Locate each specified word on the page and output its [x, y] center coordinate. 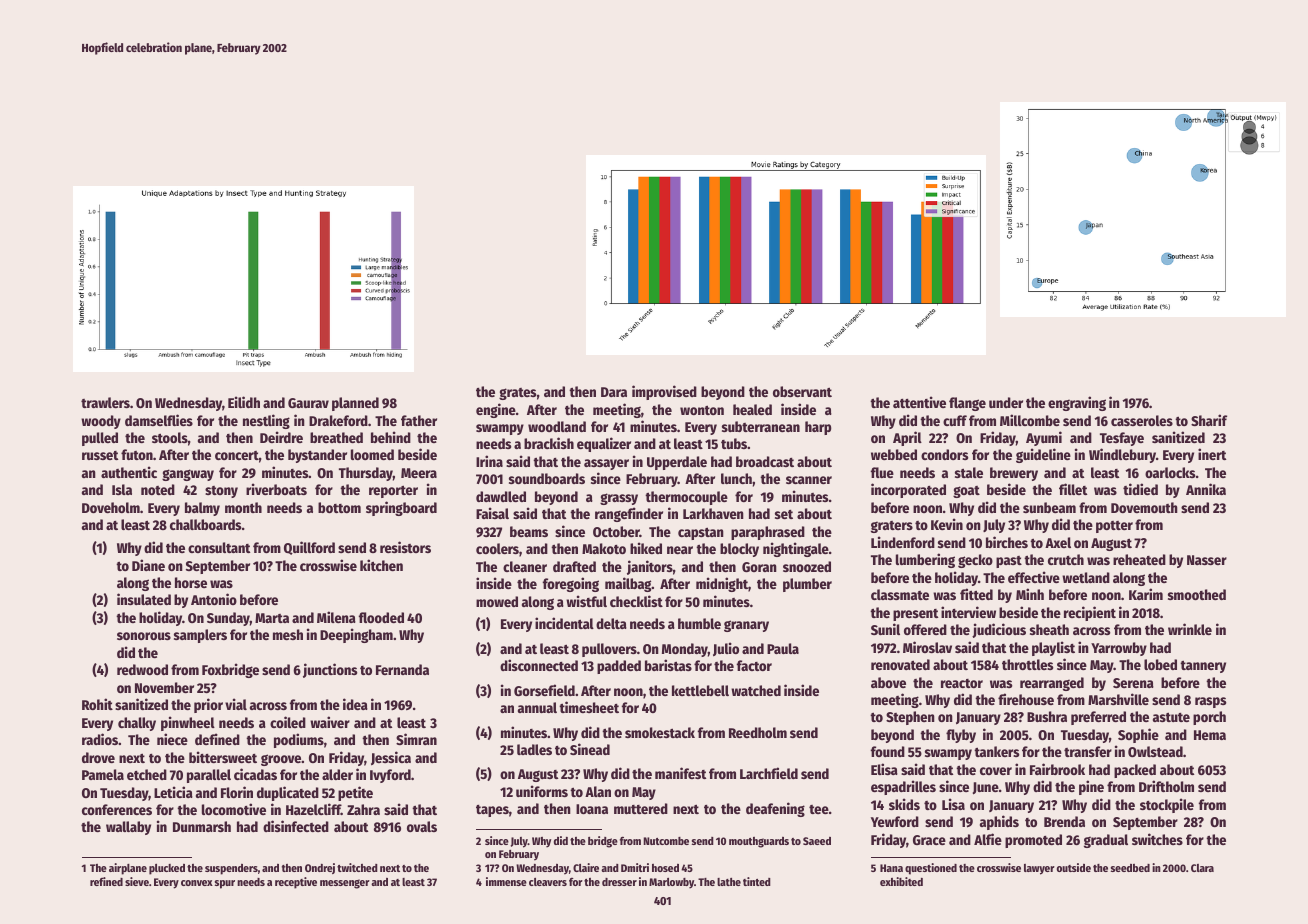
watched [756, 690]
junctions [330, 670]
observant [802, 391]
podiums [299, 740]
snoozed [807, 566]
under [1006, 402]
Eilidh [244, 402]
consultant [219, 547]
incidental [564, 623]
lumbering [925, 560]
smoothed [1197, 594]
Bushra [1047, 716]
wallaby [128, 828]
